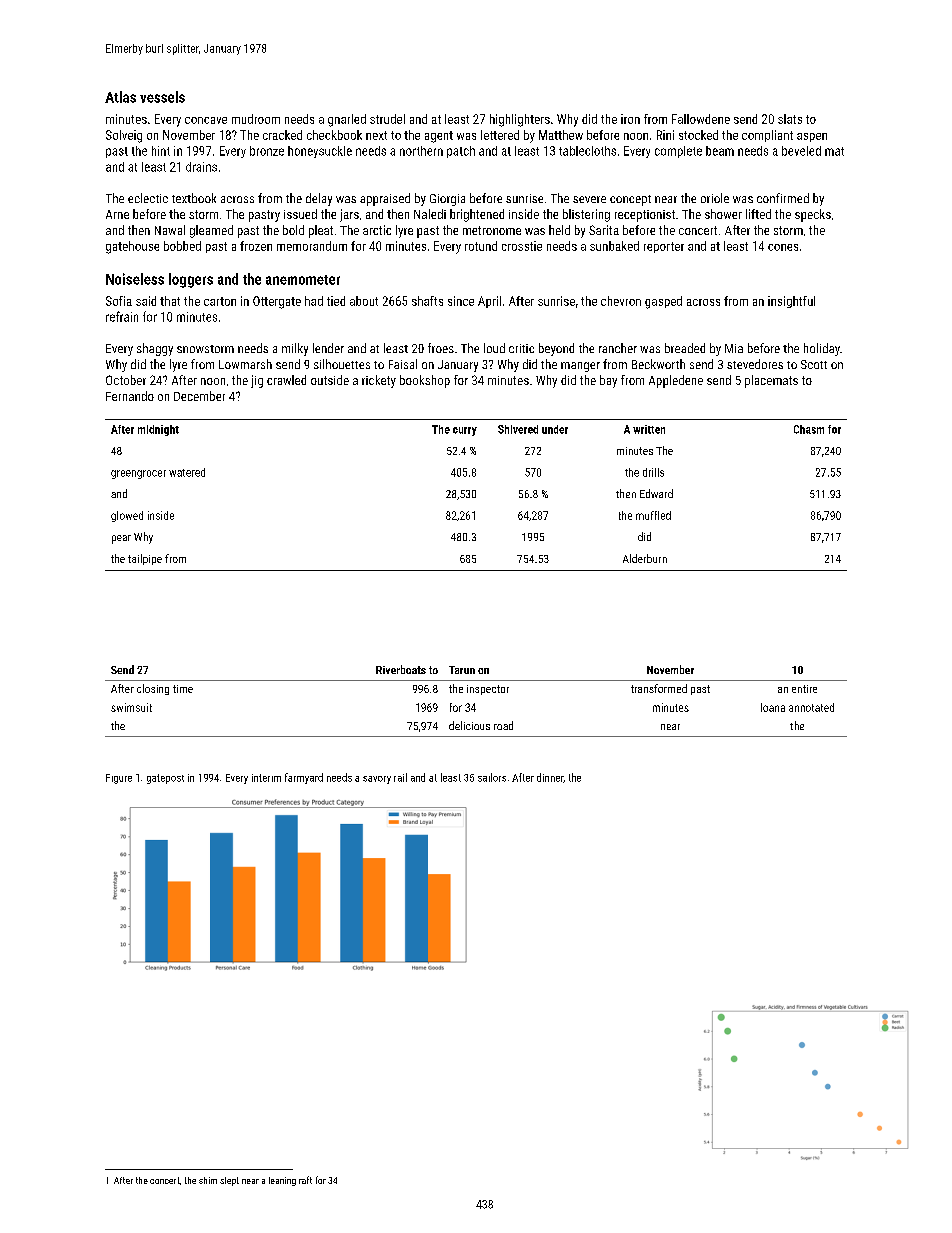  Describe the element at coordinates (550, 777) in the image. I see `dinner` at that location.
